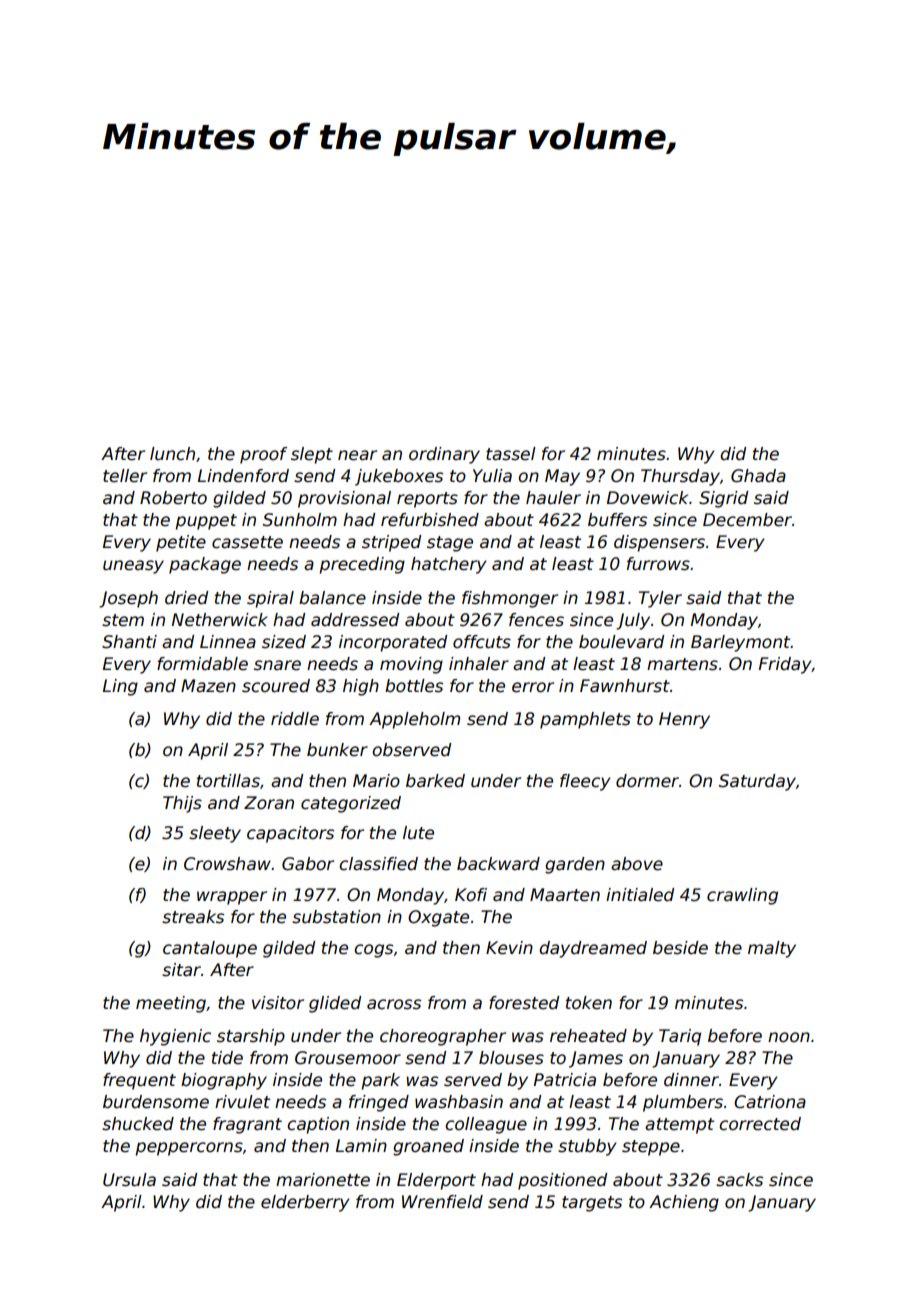 The image size is (924, 1308). Describe the element at coordinates (562, 477) in the page. I see `May` at that location.
